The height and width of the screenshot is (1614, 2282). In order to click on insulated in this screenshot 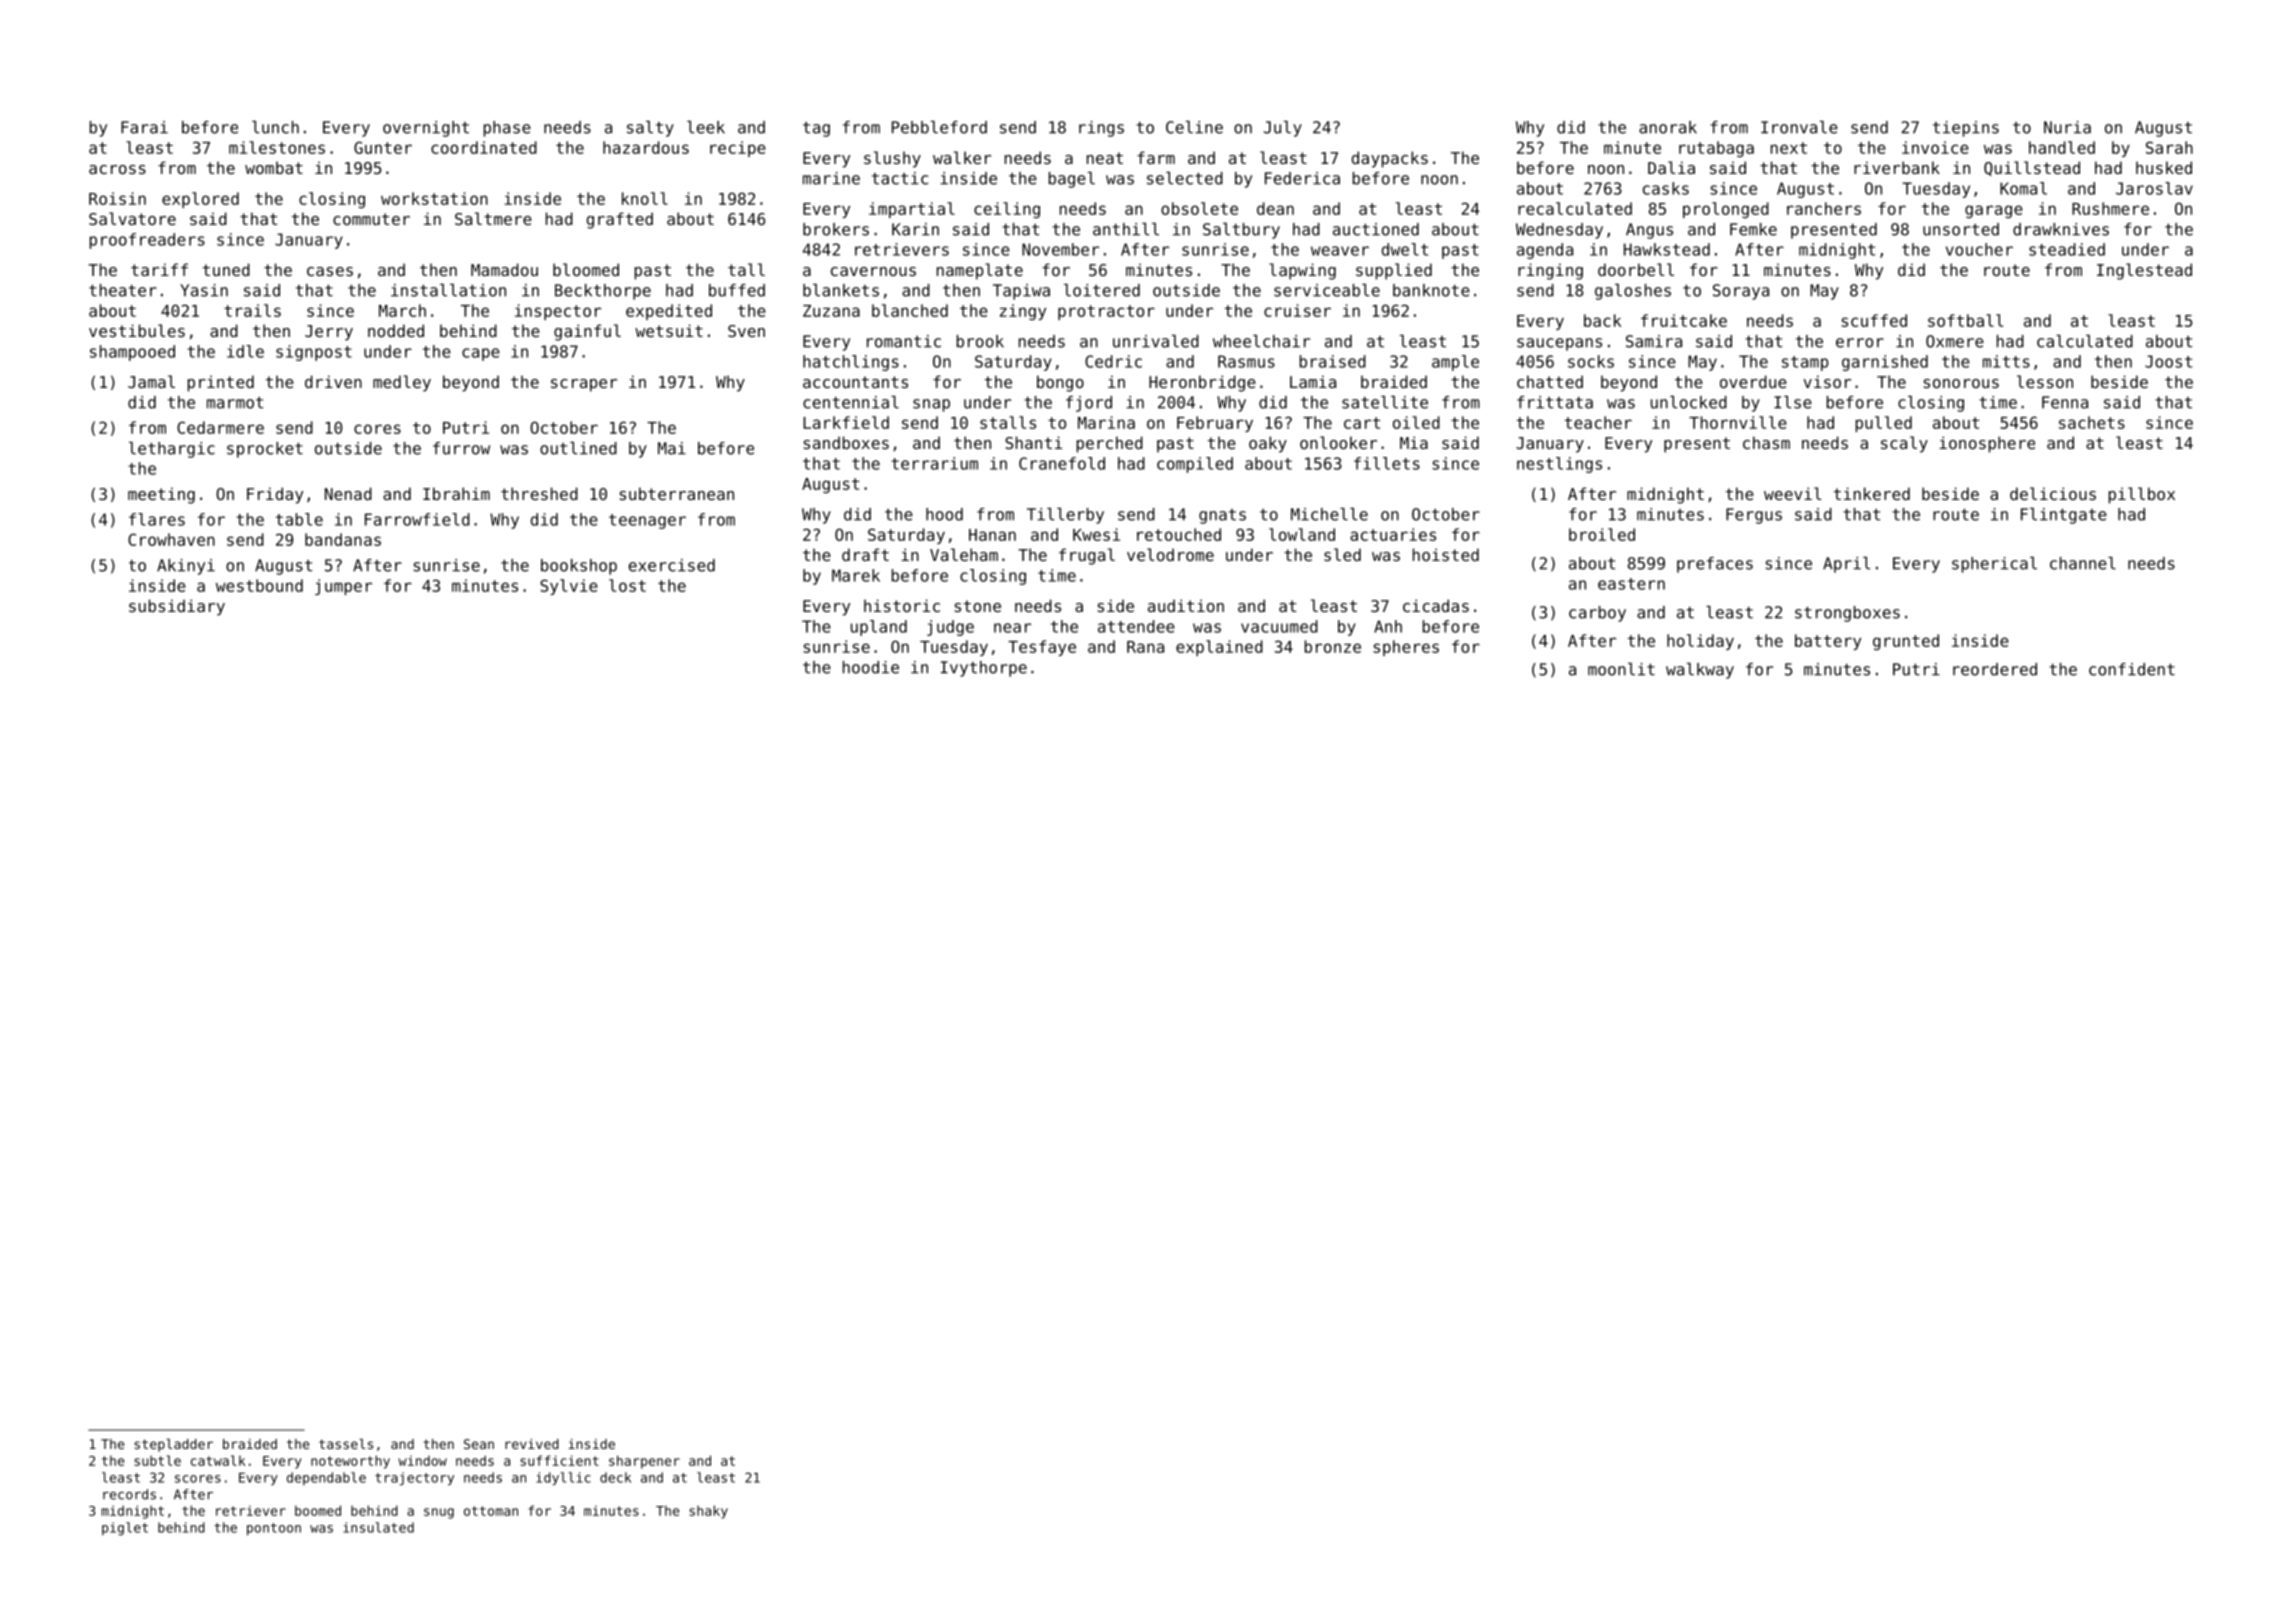, I will do `click(378, 1527)`.
